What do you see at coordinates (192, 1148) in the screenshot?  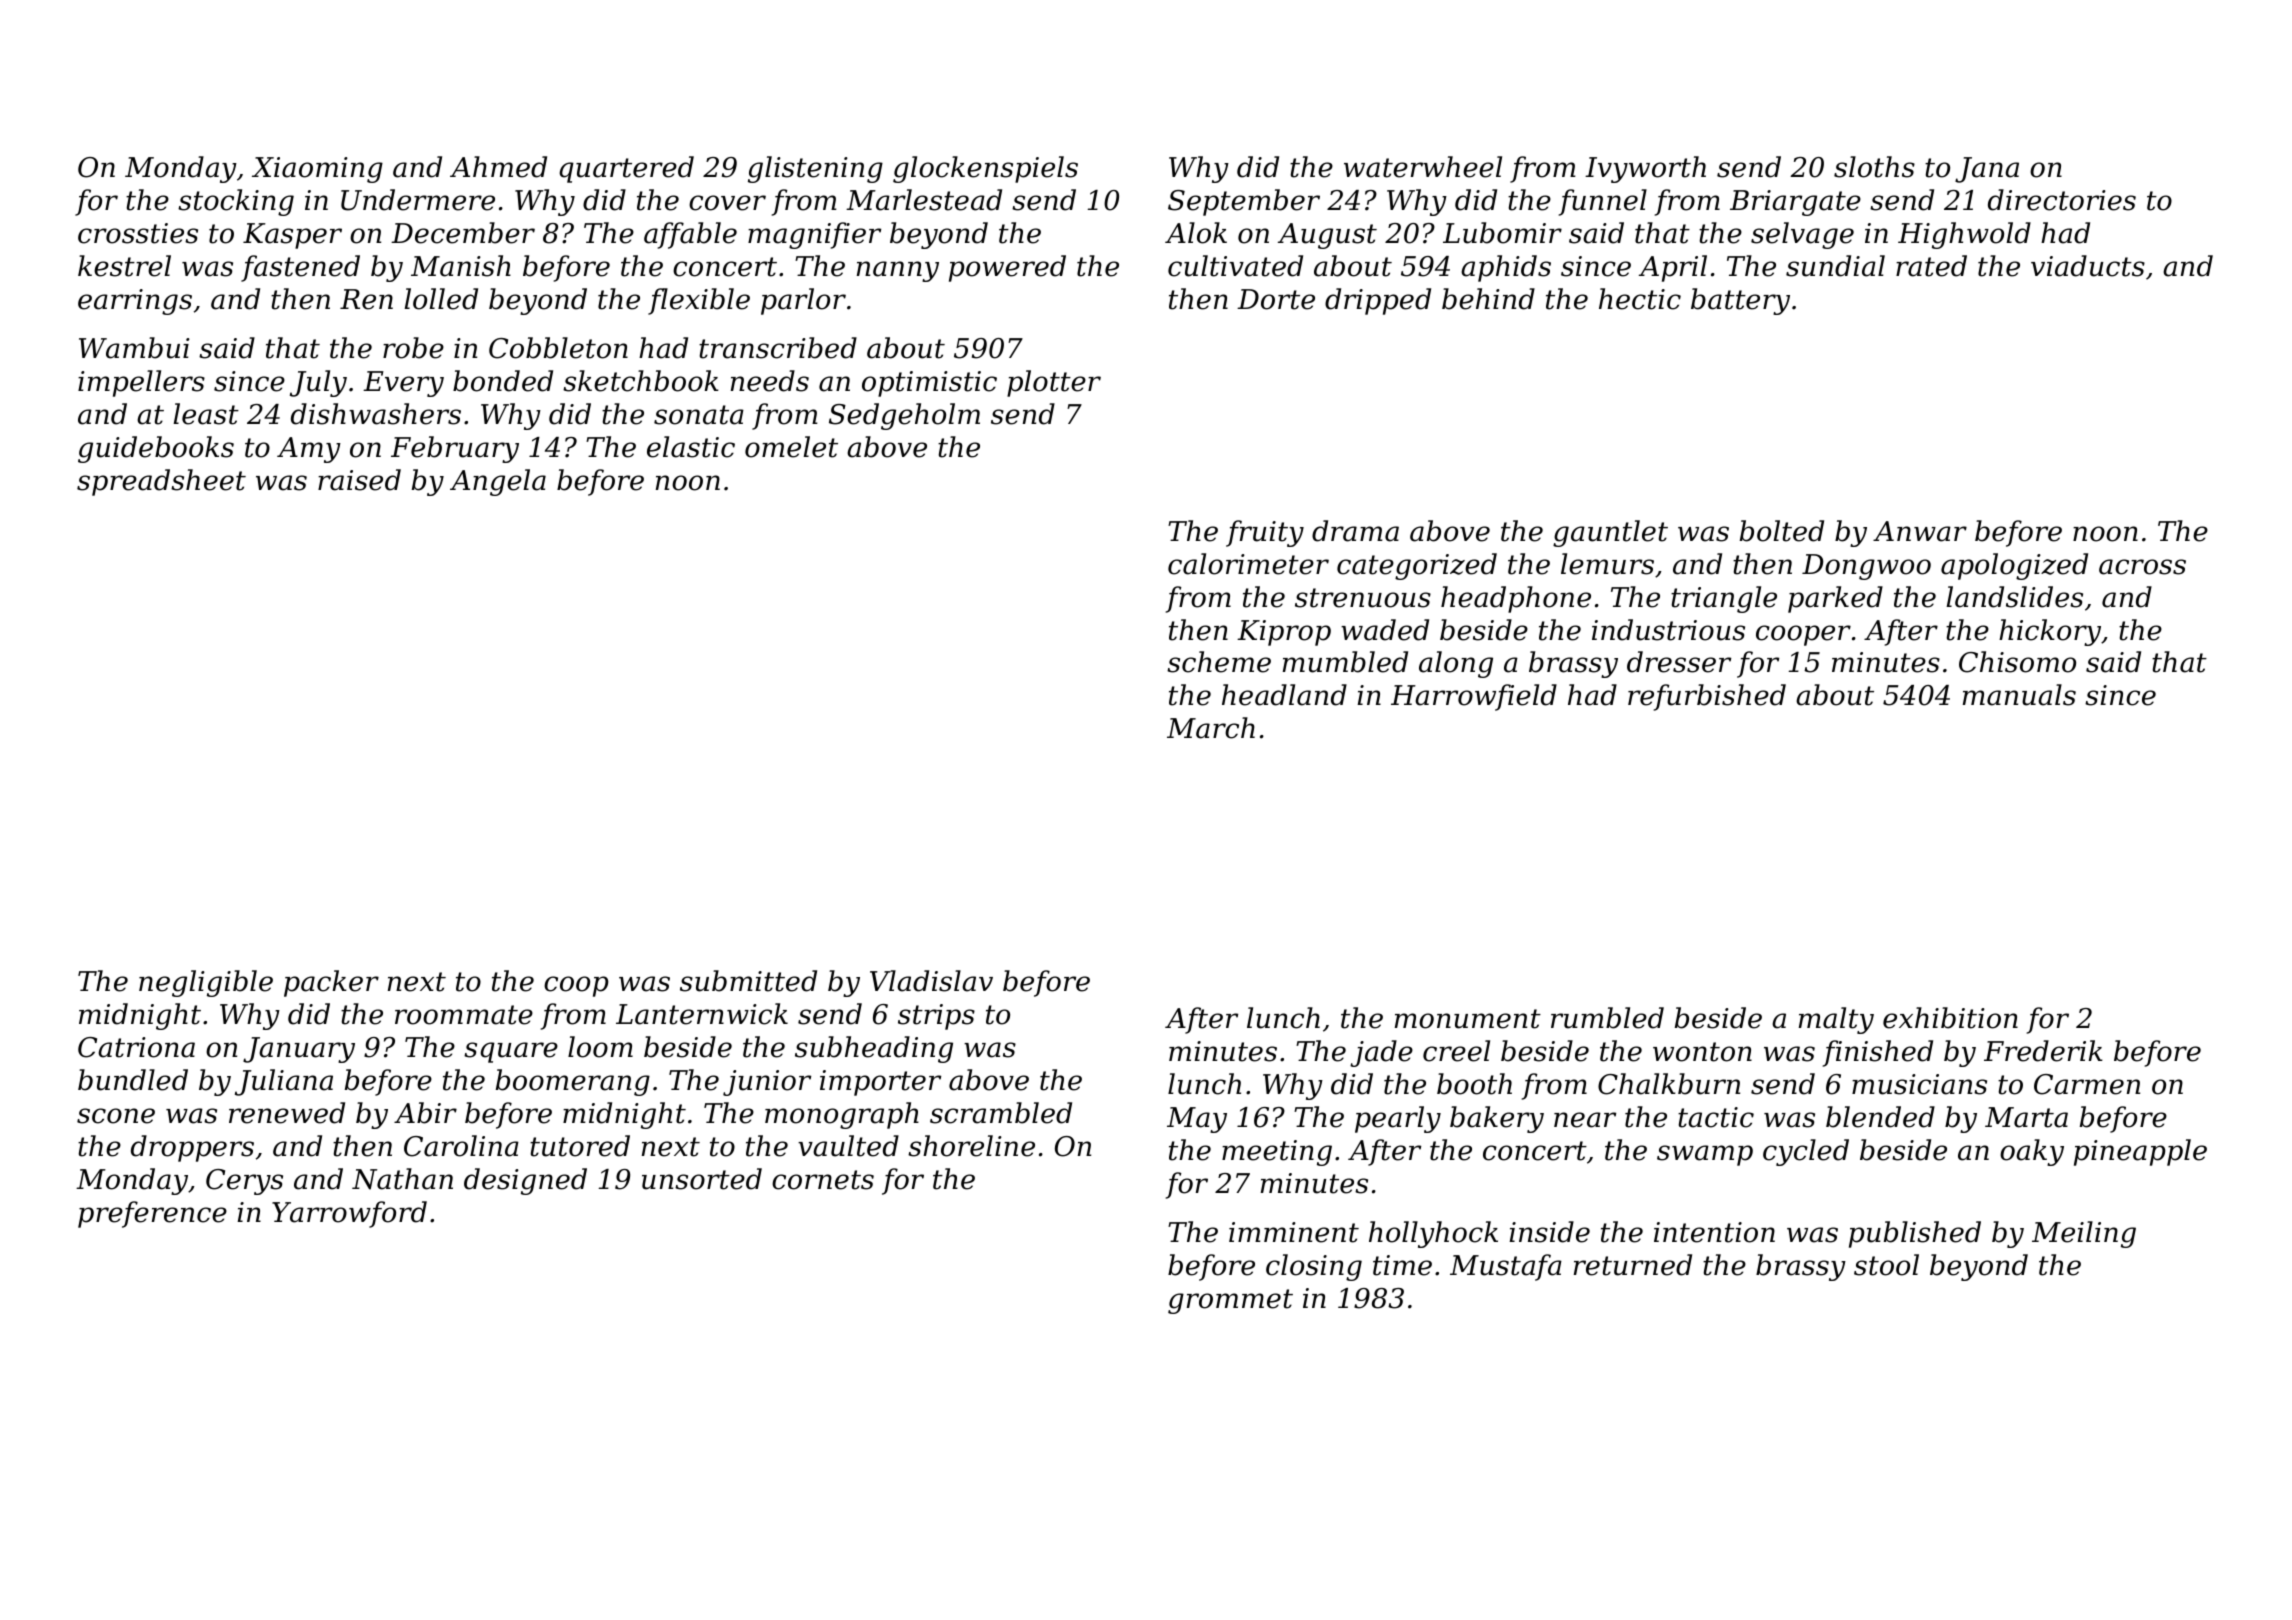 I see `droppers` at bounding box center [192, 1148].
